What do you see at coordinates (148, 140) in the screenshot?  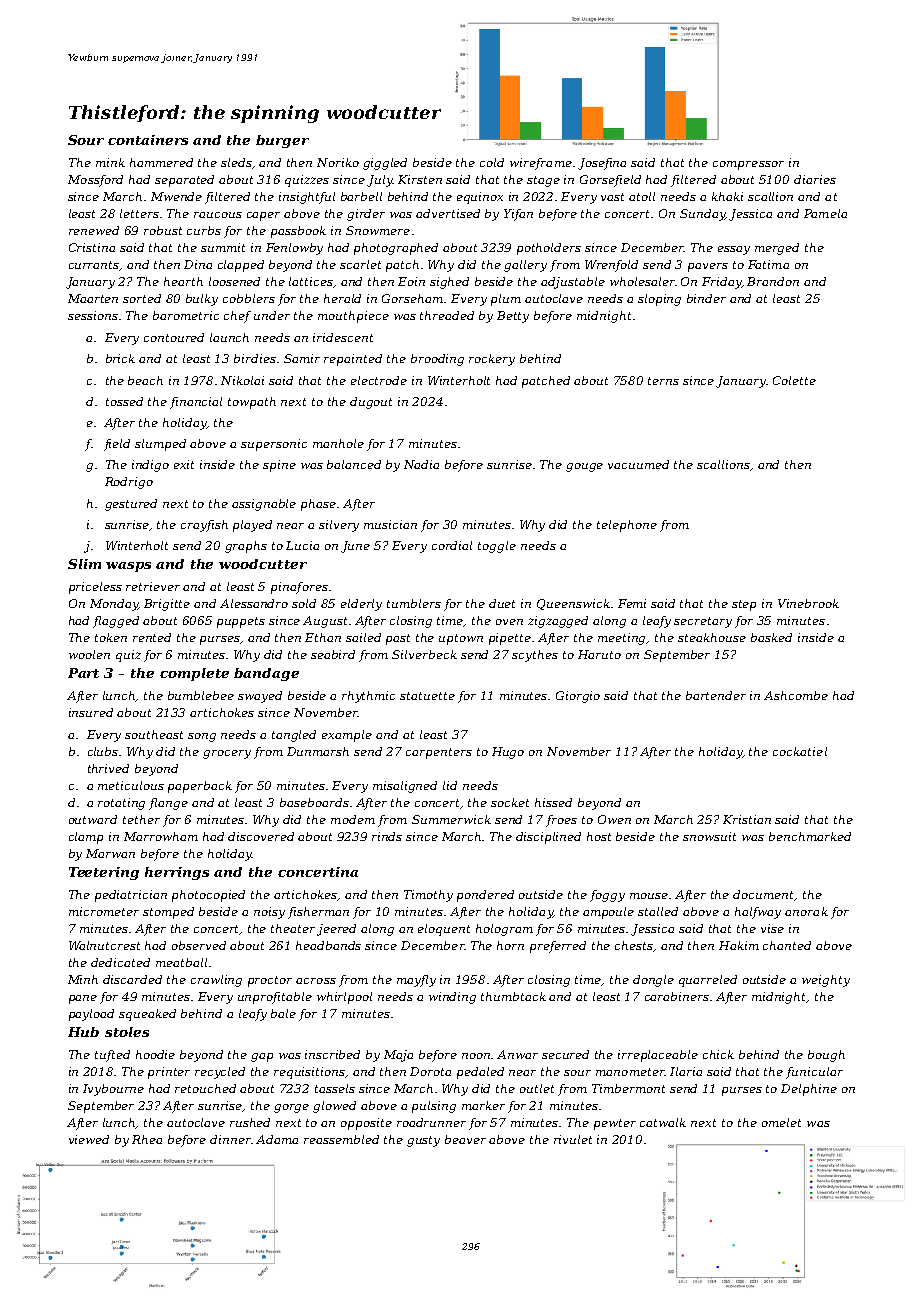 I see `containers` at bounding box center [148, 140].
